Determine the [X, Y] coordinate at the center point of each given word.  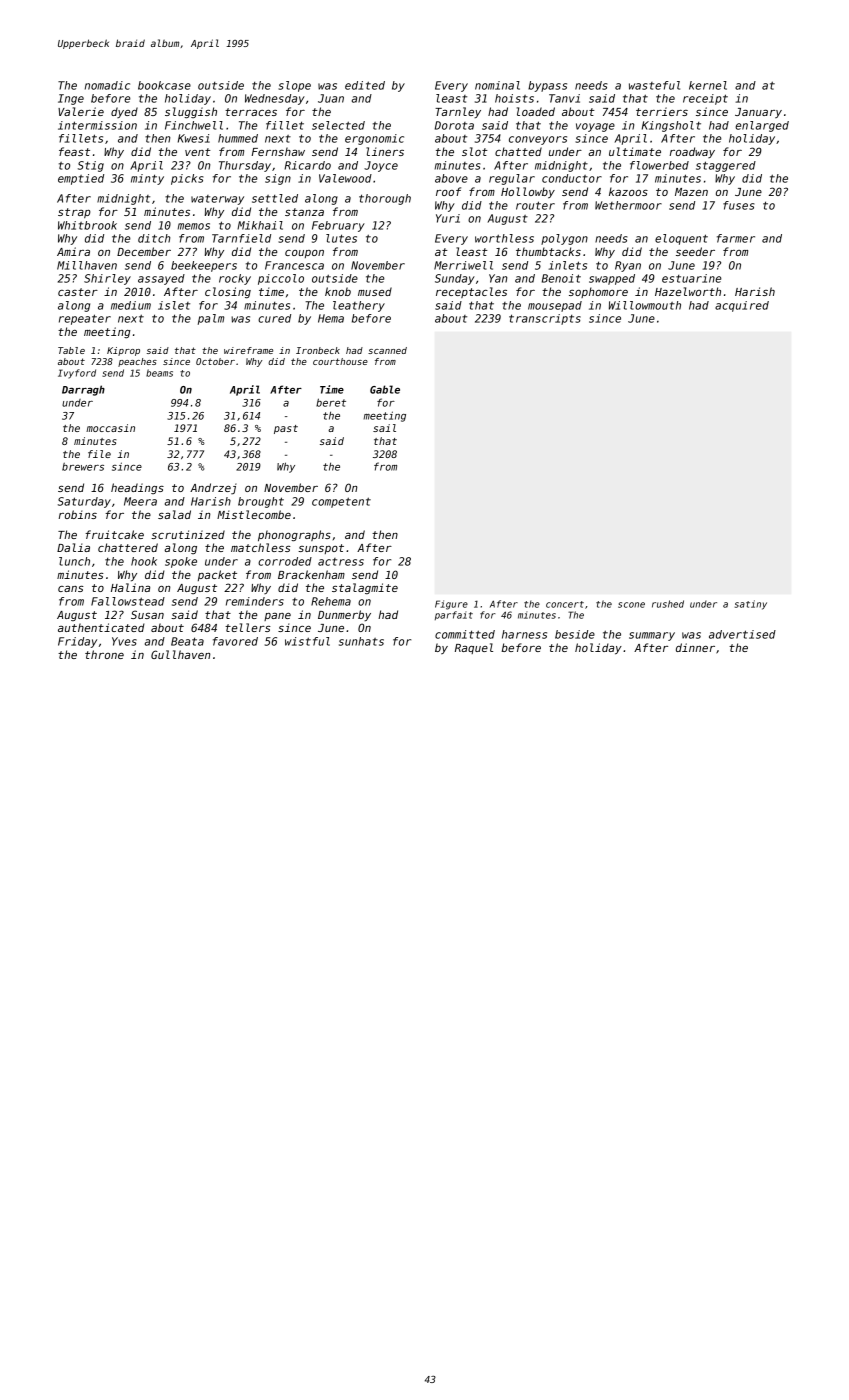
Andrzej [213, 489]
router [535, 205]
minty [147, 179]
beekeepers [204, 266]
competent [341, 502]
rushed [668, 604]
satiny [751, 605]
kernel [708, 85]
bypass [547, 86]
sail [384, 428]
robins [78, 514]
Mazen [691, 192]
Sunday [455, 279]
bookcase [164, 85]
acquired [742, 306]
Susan [147, 614]
